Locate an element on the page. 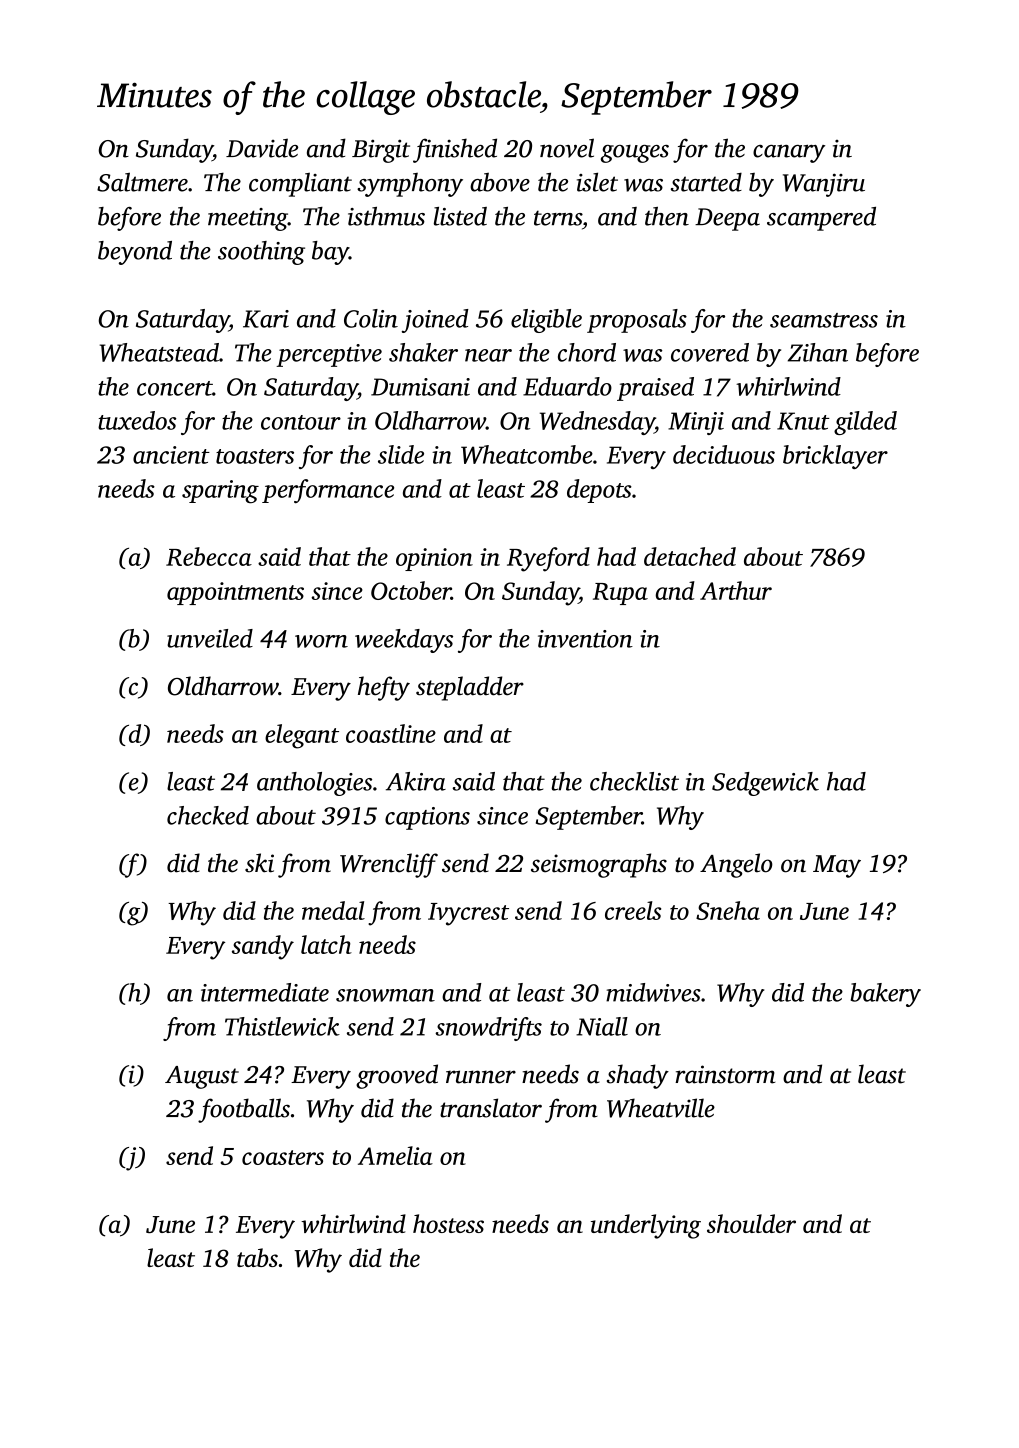  Angelo is located at coordinates (736, 865).
